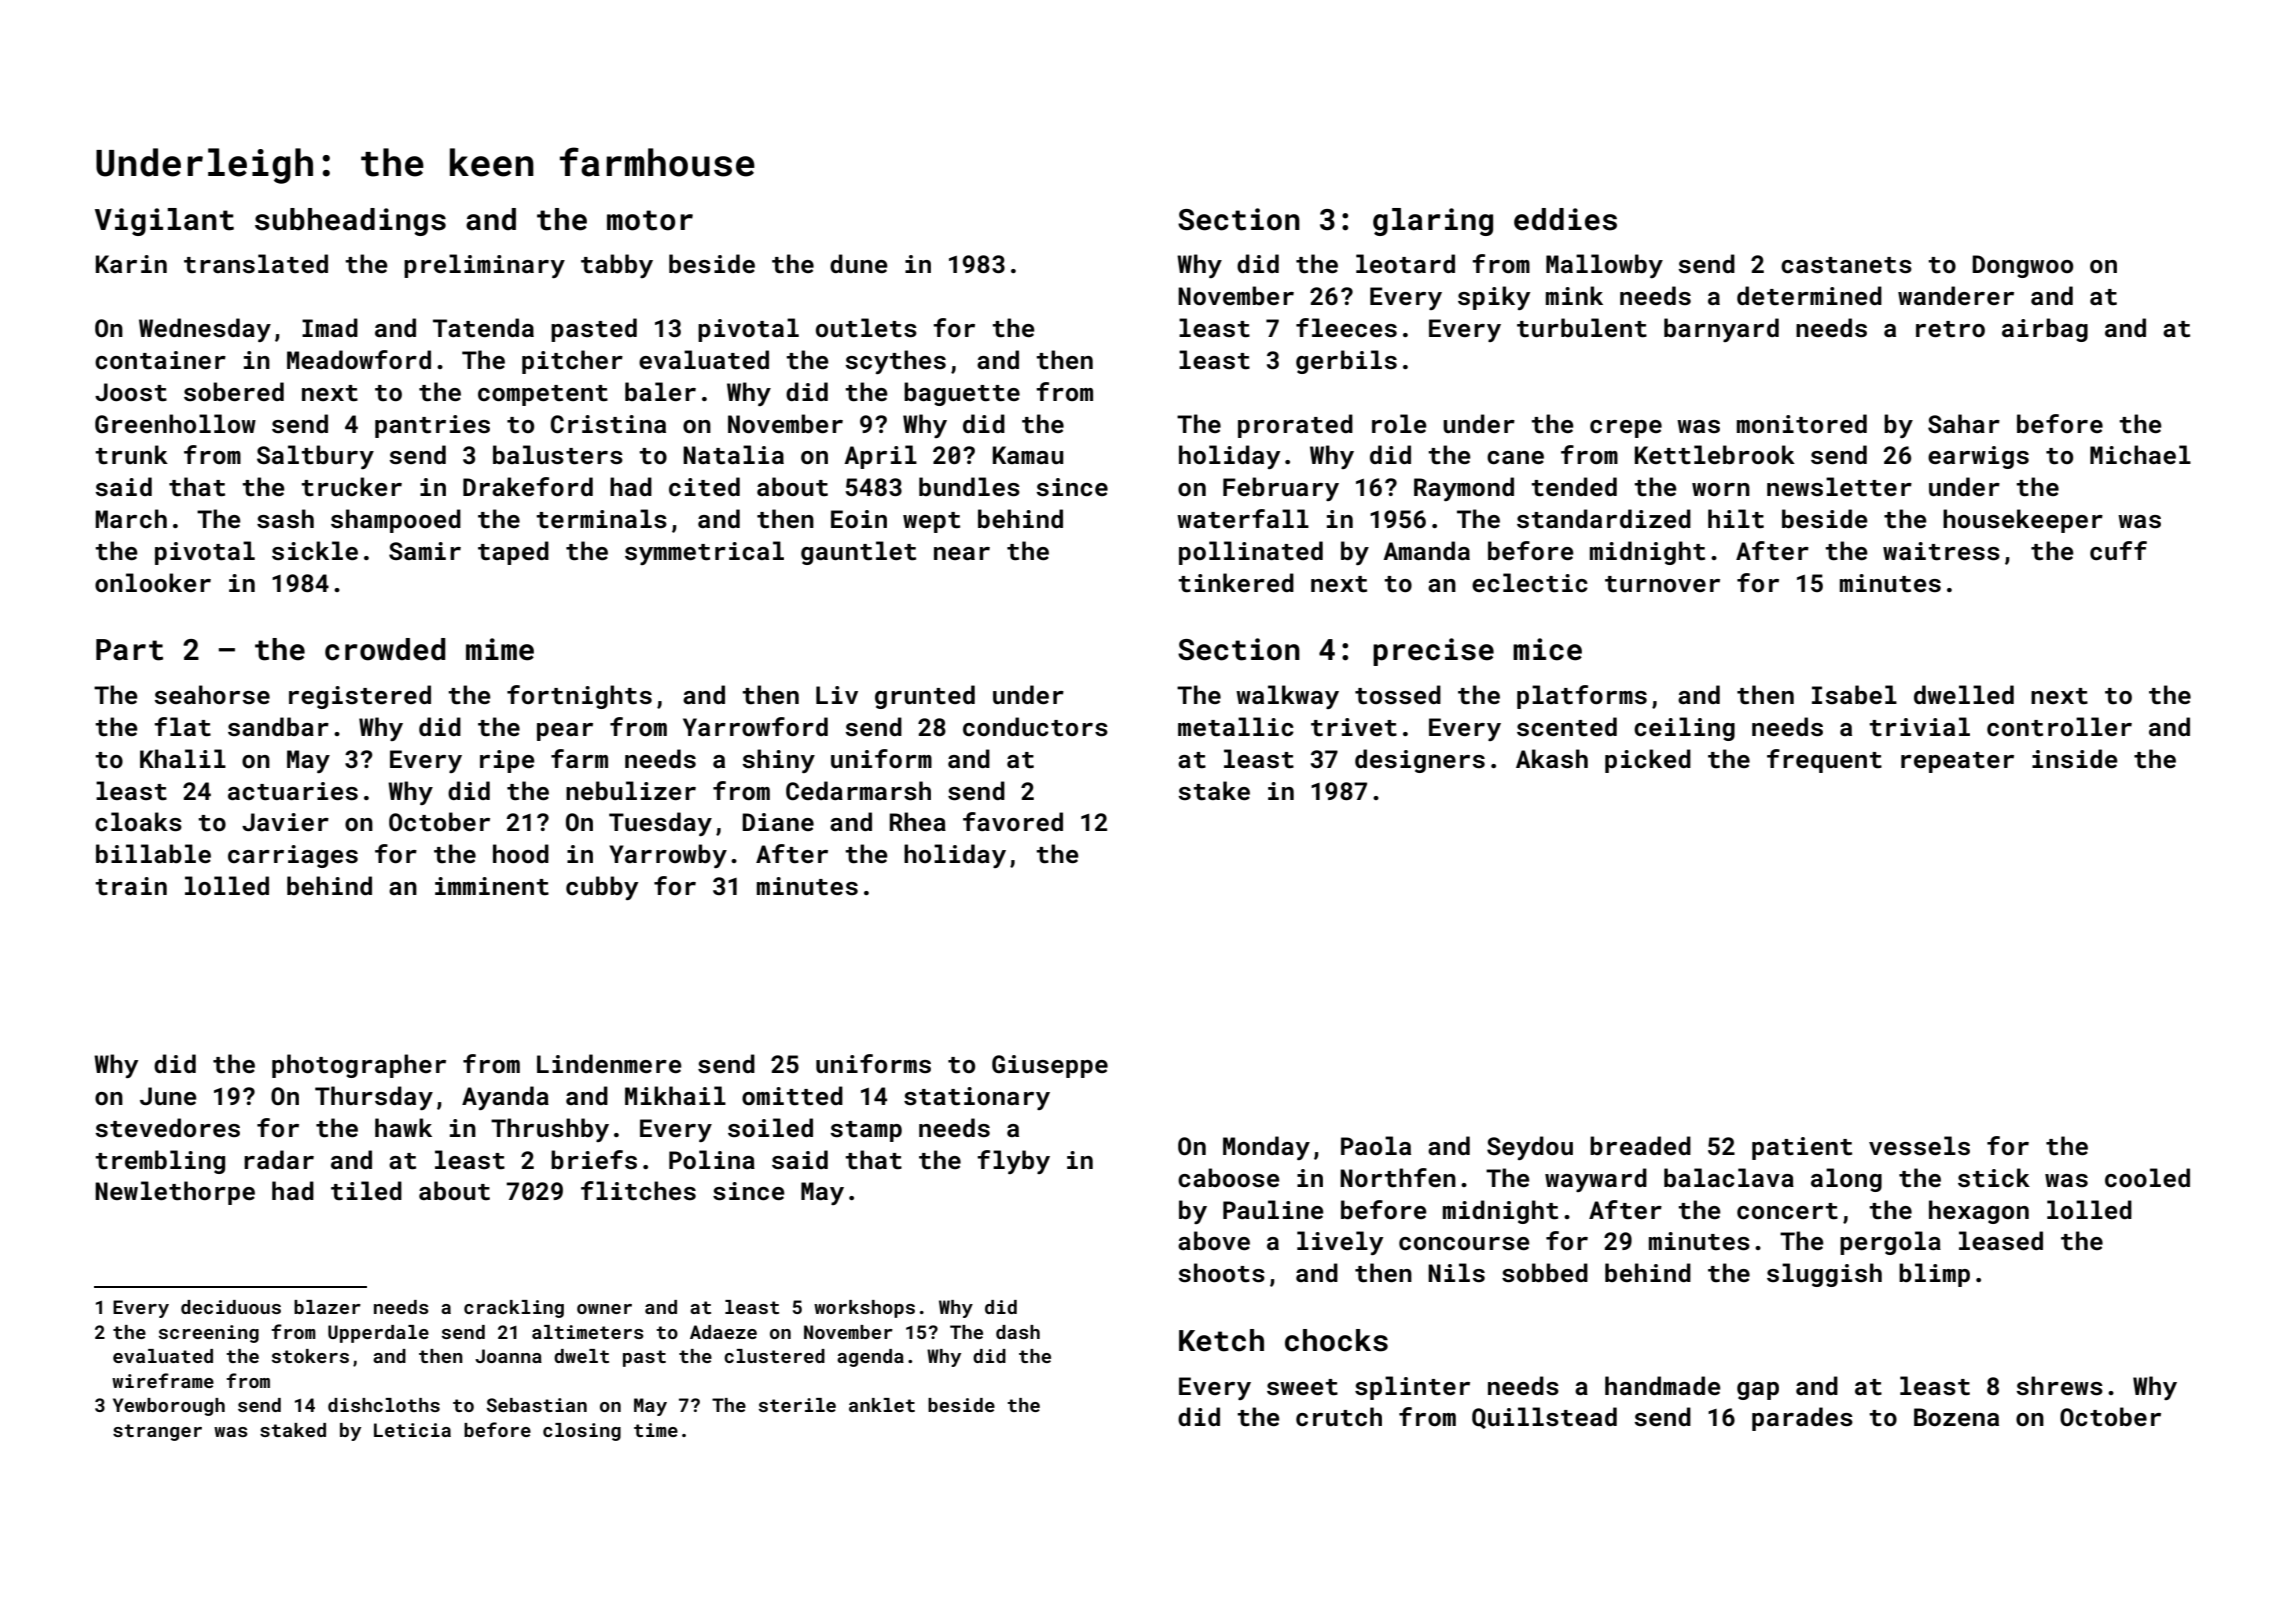  Describe the element at coordinates (129, 650) in the screenshot. I see `Part` at that location.
